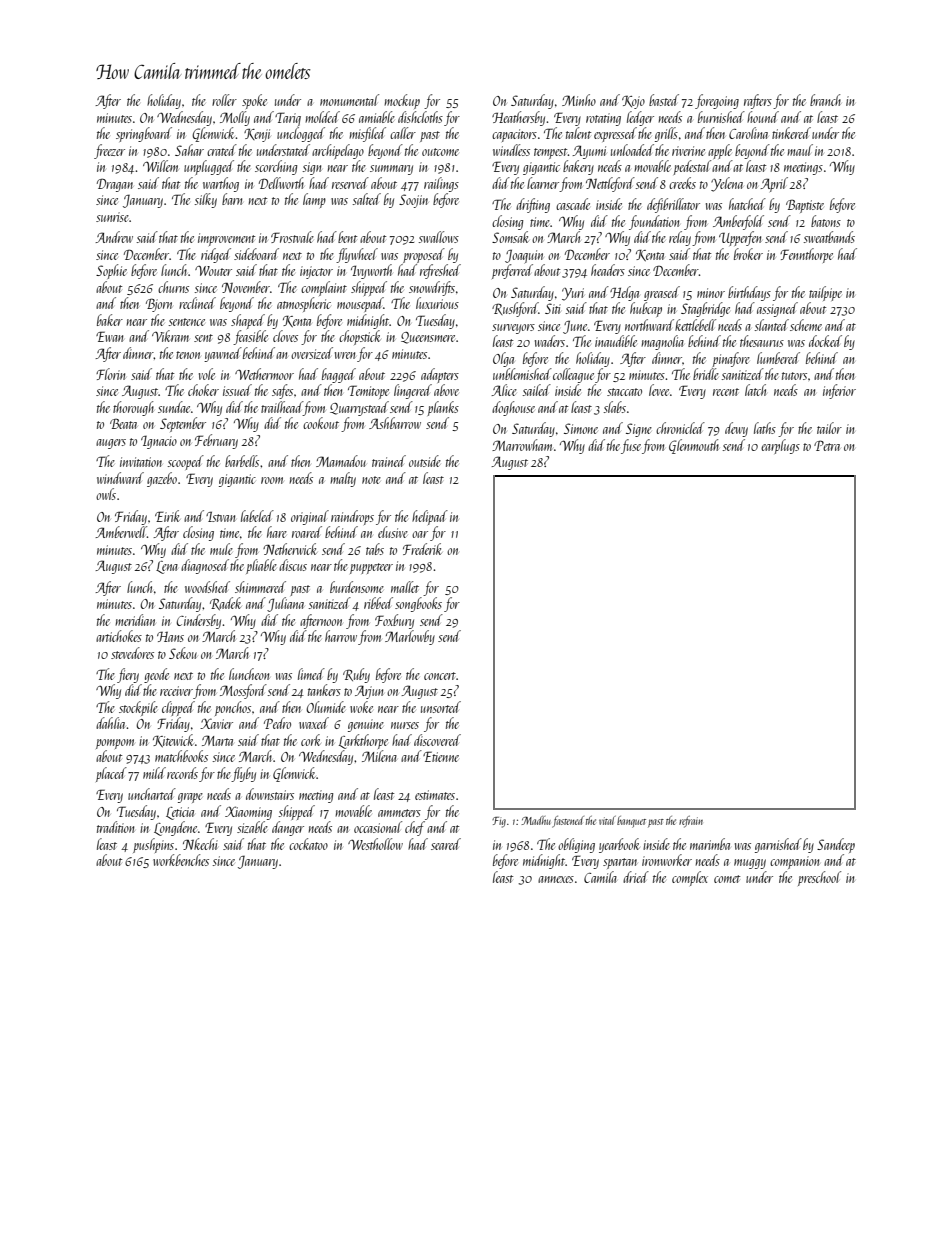 The width and height of the screenshot is (952, 1233). Describe the element at coordinates (341, 636) in the screenshot. I see `harrow` at that location.
